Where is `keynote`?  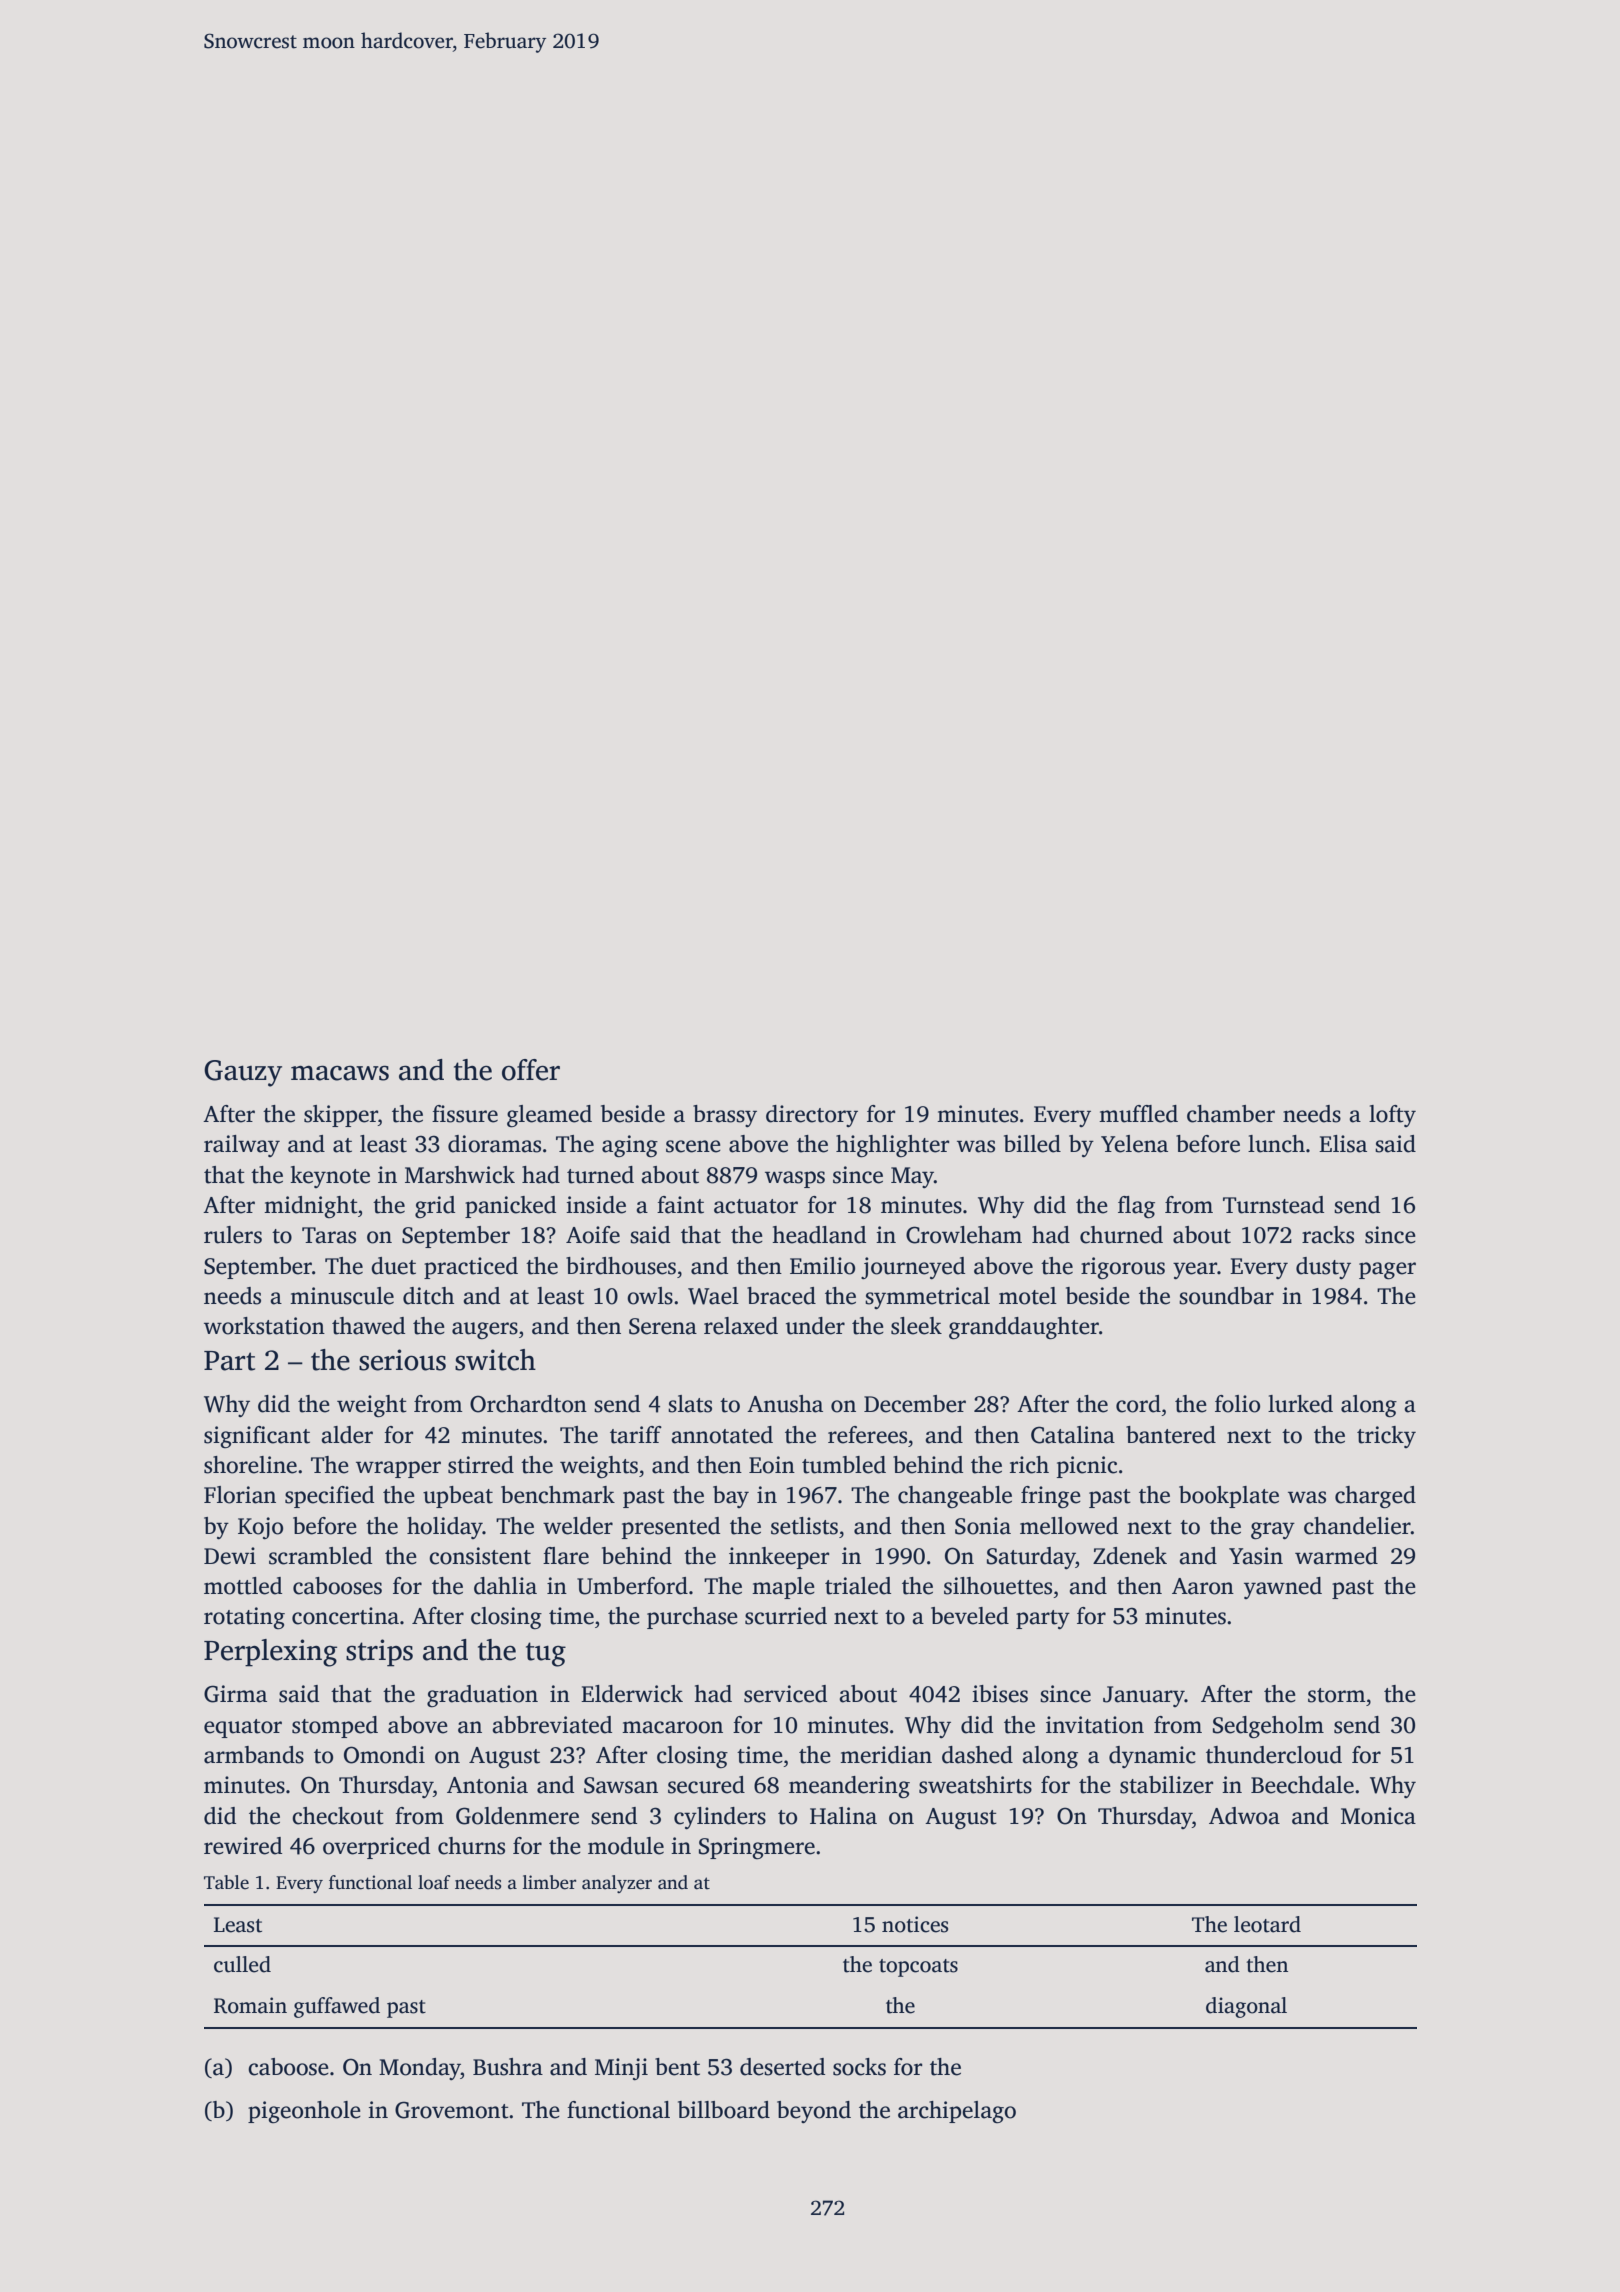
keynote is located at coordinates (330, 1177).
